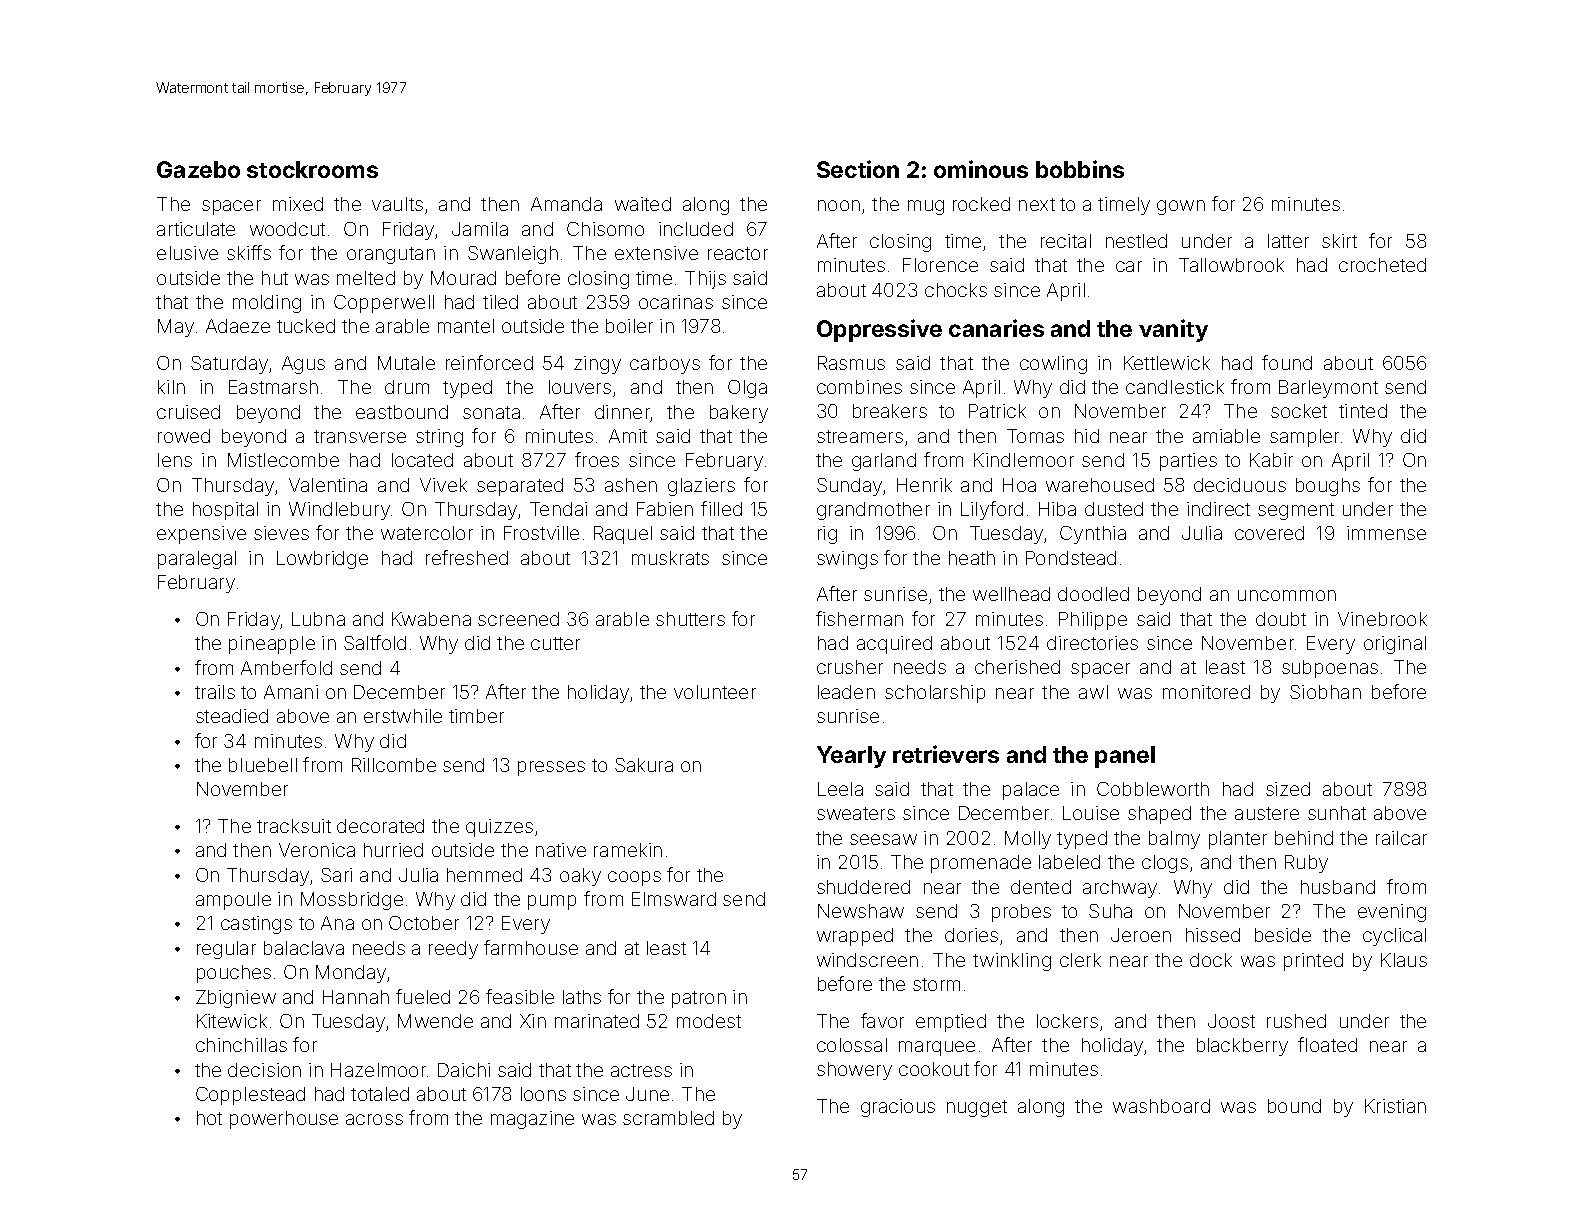 This screenshot has height=1224, width=1584. What do you see at coordinates (851, 363) in the screenshot?
I see `Rasmus` at bounding box center [851, 363].
